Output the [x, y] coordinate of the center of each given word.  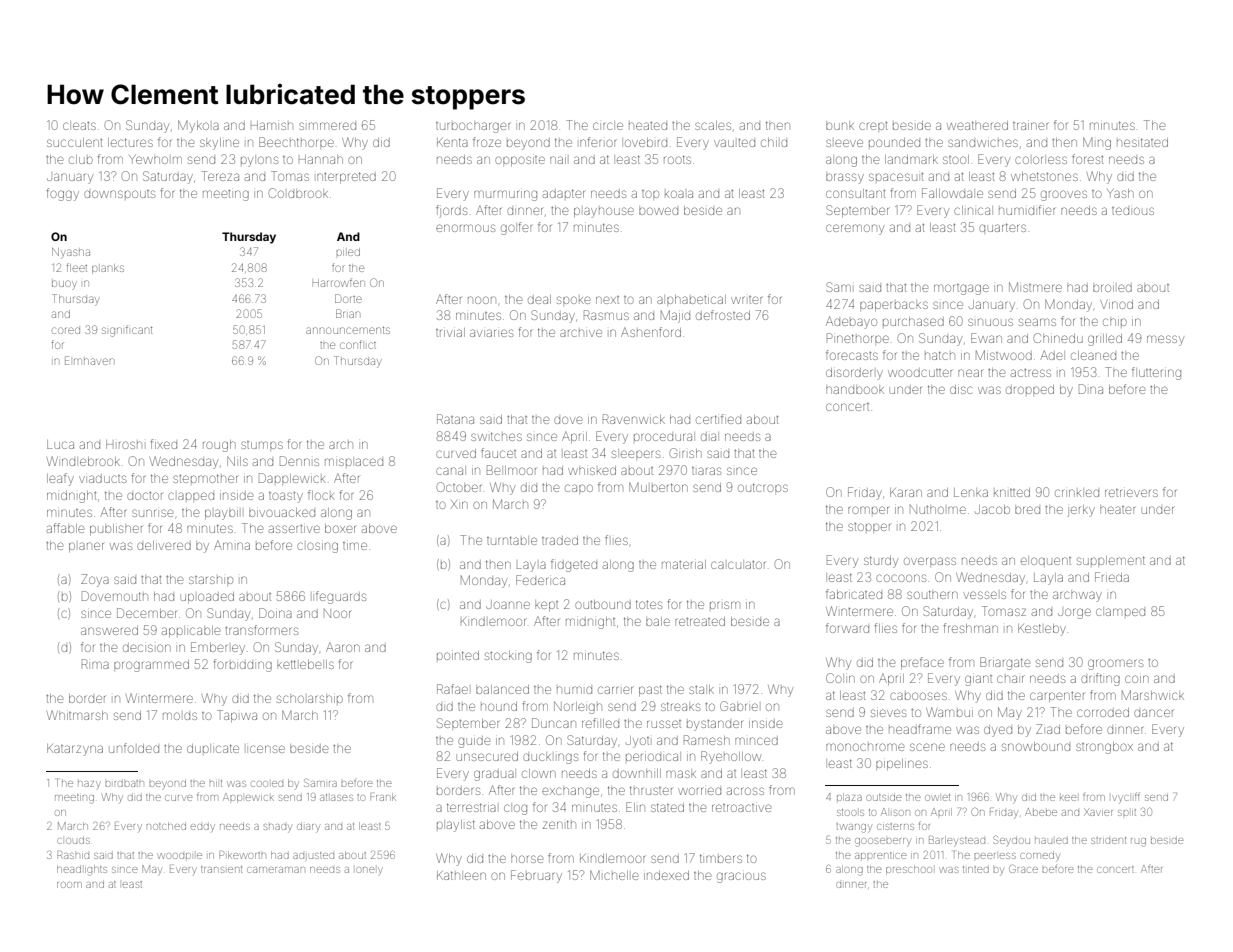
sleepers [636, 454]
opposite [520, 161]
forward [847, 628]
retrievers [1131, 493]
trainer [1030, 126]
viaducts [102, 479]
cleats [79, 126]
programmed [151, 666]
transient [221, 869]
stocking [508, 657]
